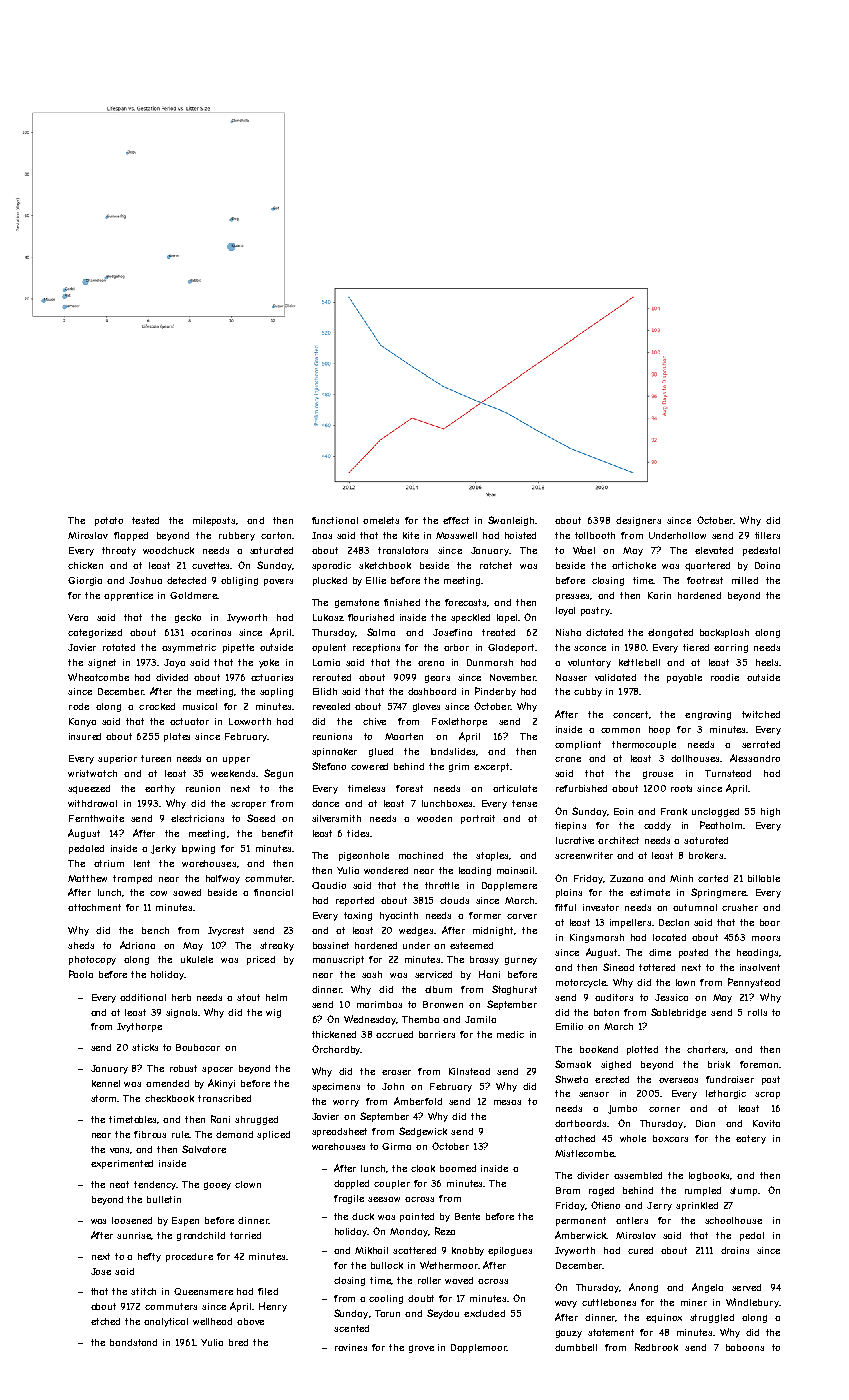 This screenshot has width=849, height=1400. Describe the element at coordinates (396, 1072) in the screenshot. I see `eraser` at that location.
